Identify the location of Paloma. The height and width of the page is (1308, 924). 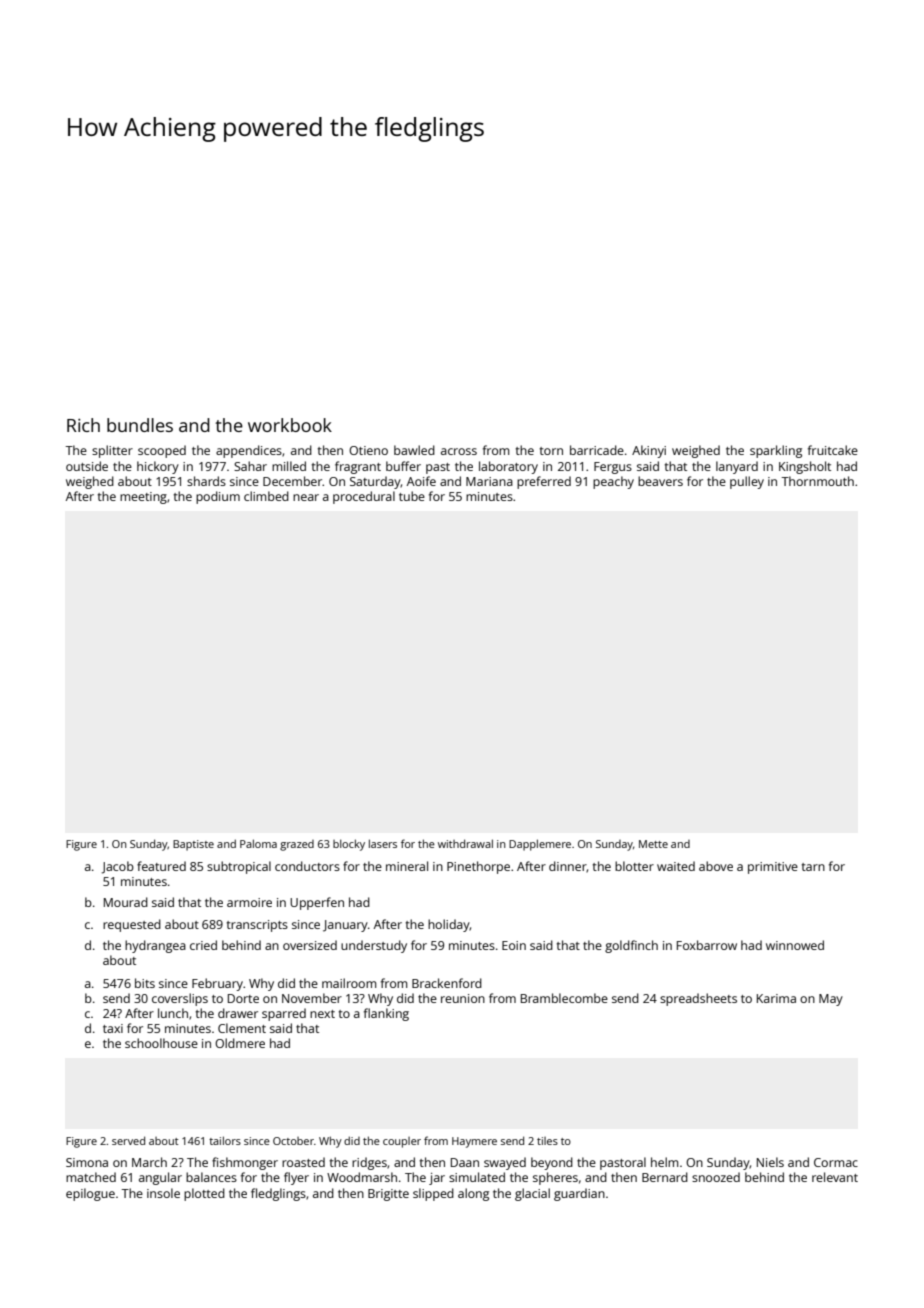
(258, 843).
